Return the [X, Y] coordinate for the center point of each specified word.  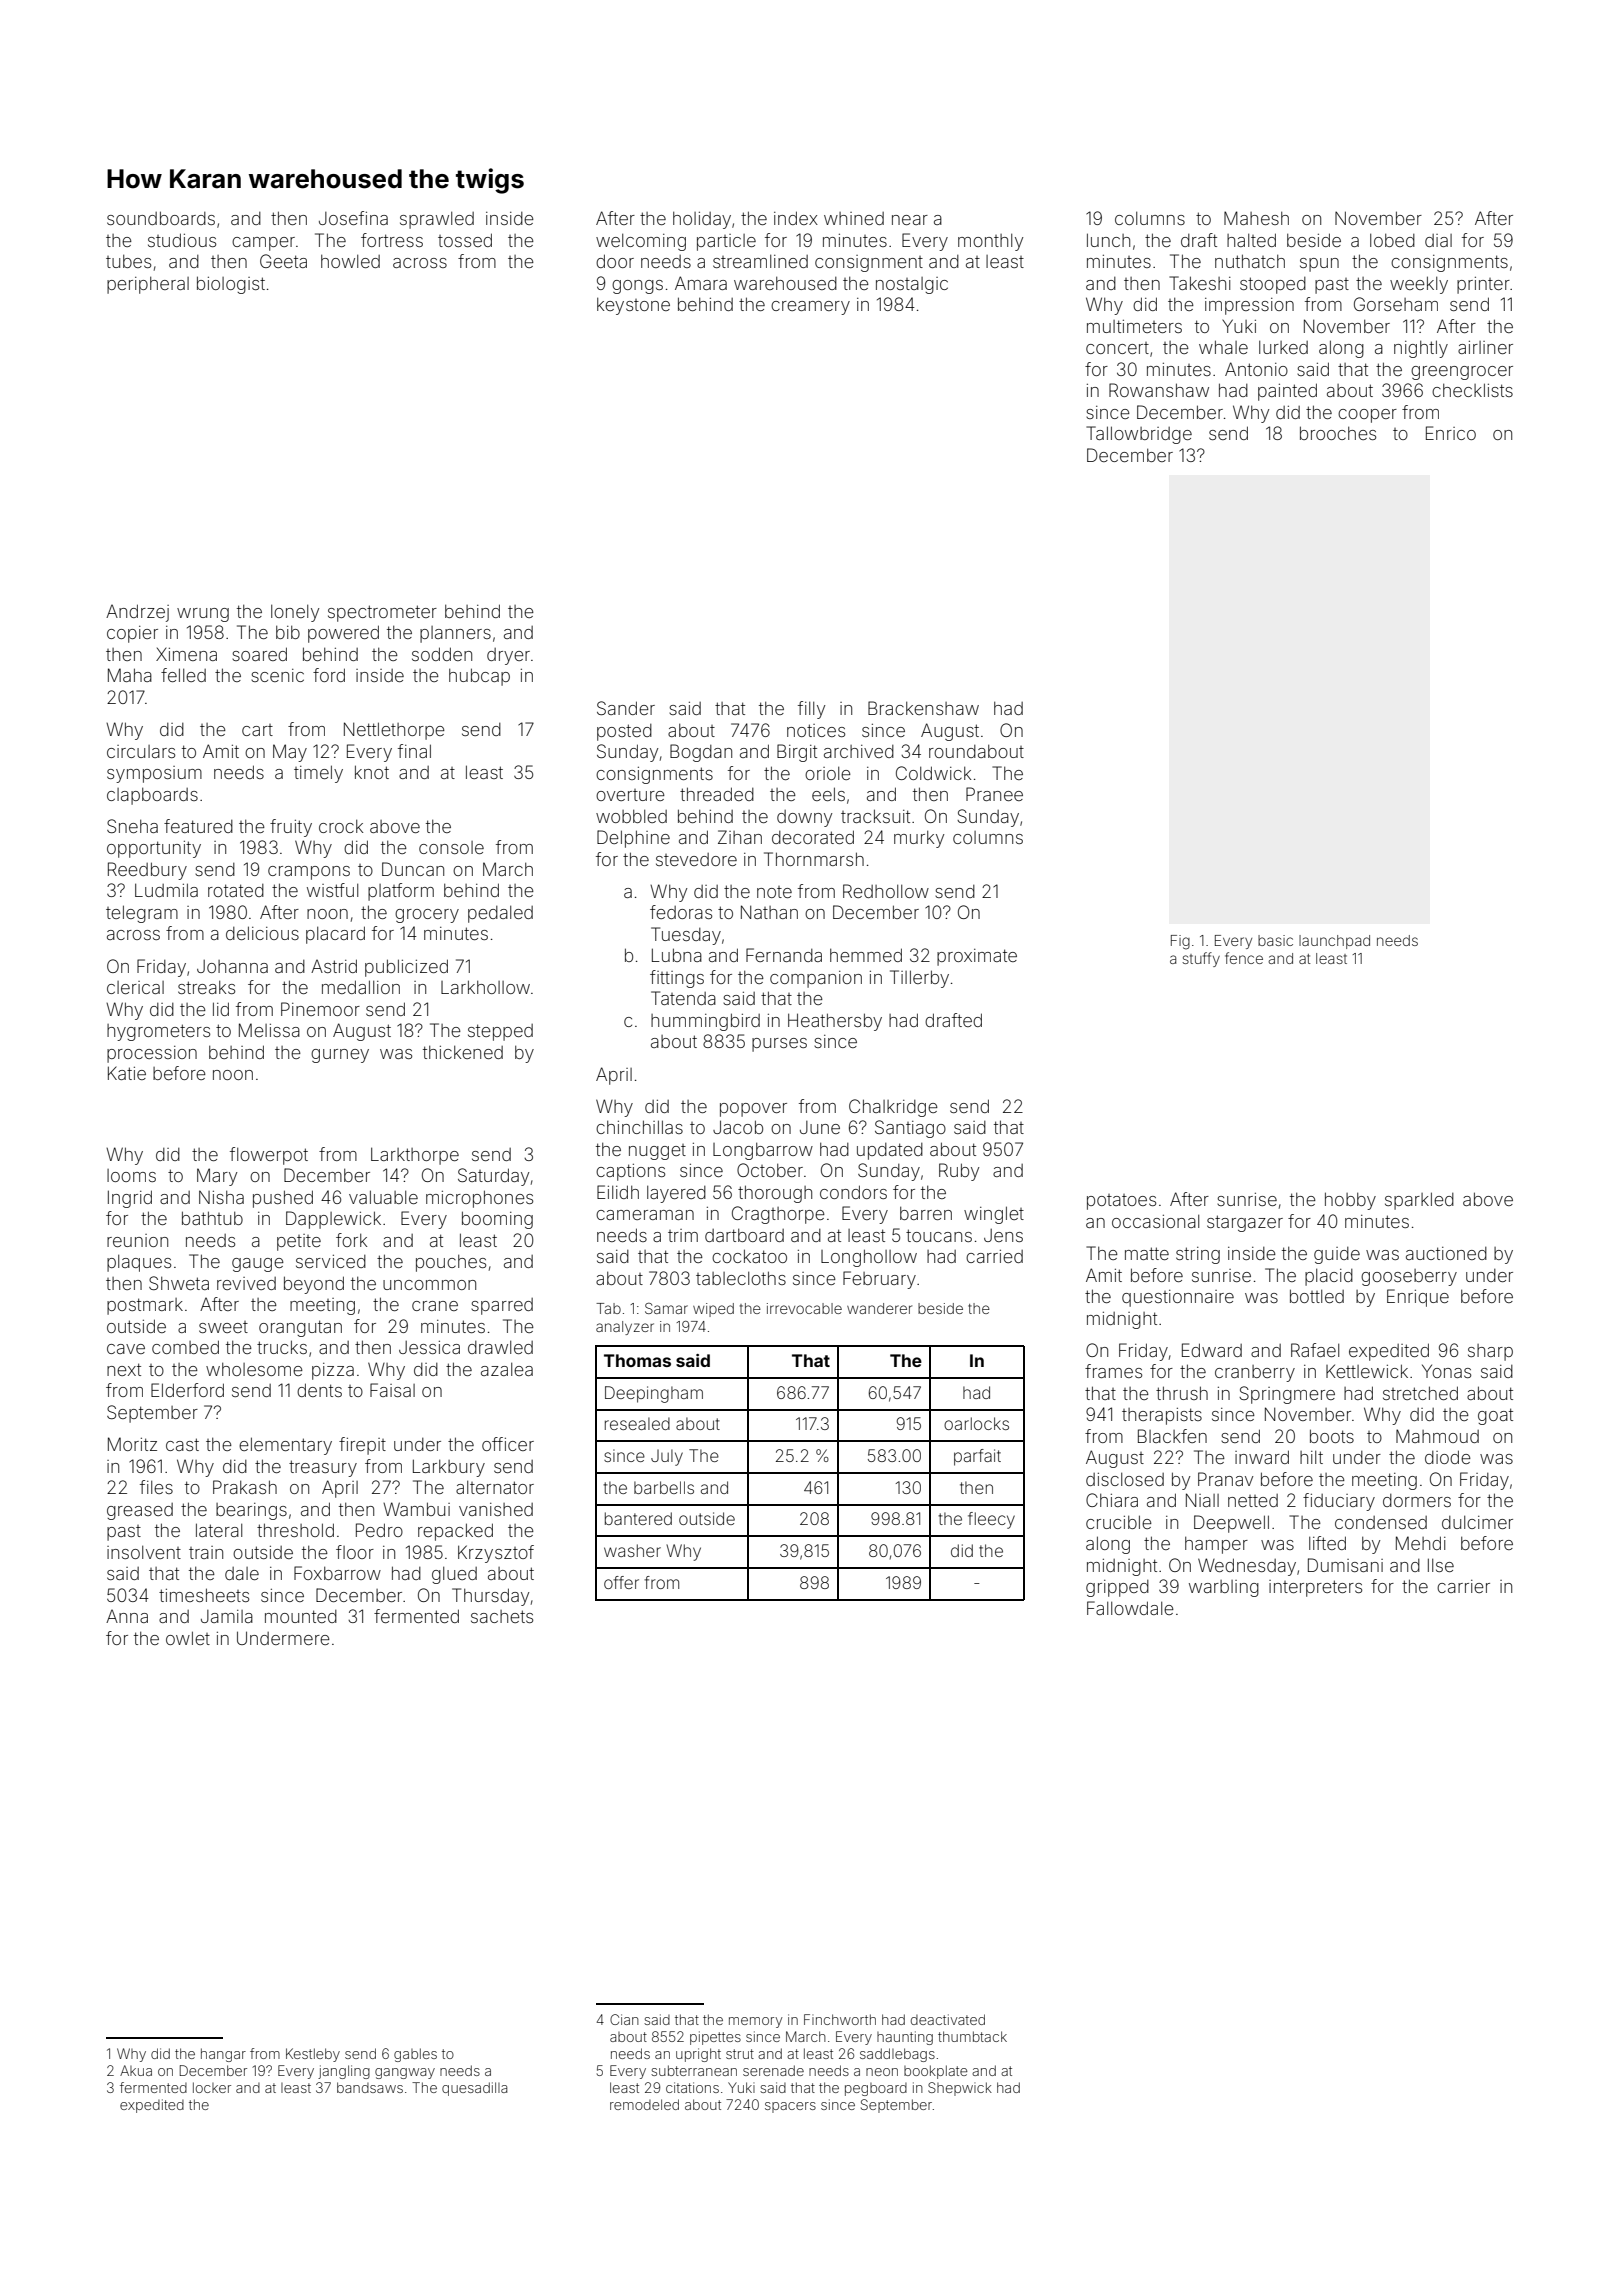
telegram [142, 914]
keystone [633, 306]
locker [212, 2087]
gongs [637, 287]
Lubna [677, 955]
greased [140, 1511]
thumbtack [972, 2036]
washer [632, 1550]
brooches [1338, 433]
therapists [1162, 1416]
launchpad [1334, 942]
